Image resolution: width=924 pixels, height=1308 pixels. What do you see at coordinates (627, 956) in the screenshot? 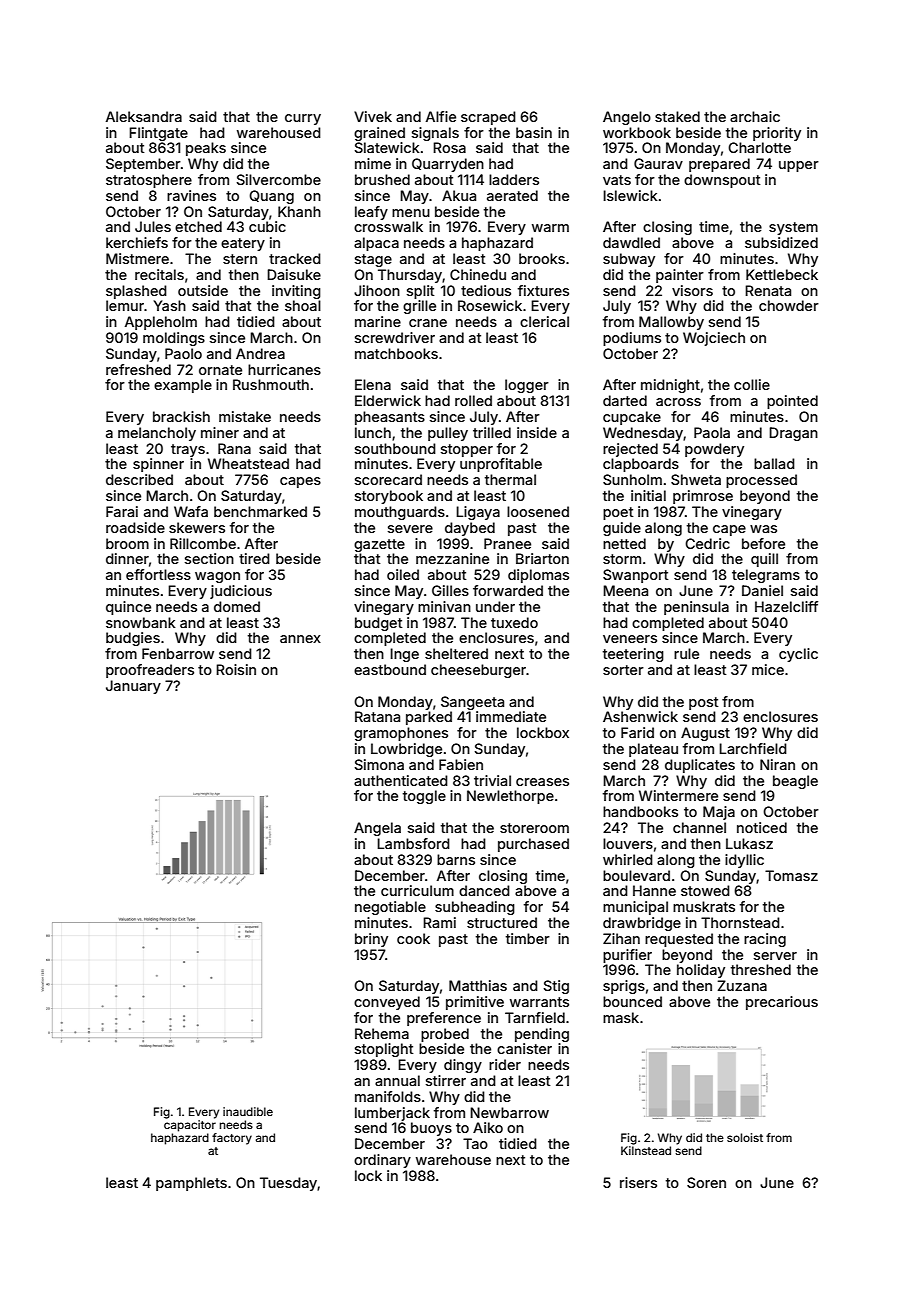
I see `purifier` at bounding box center [627, 956].
